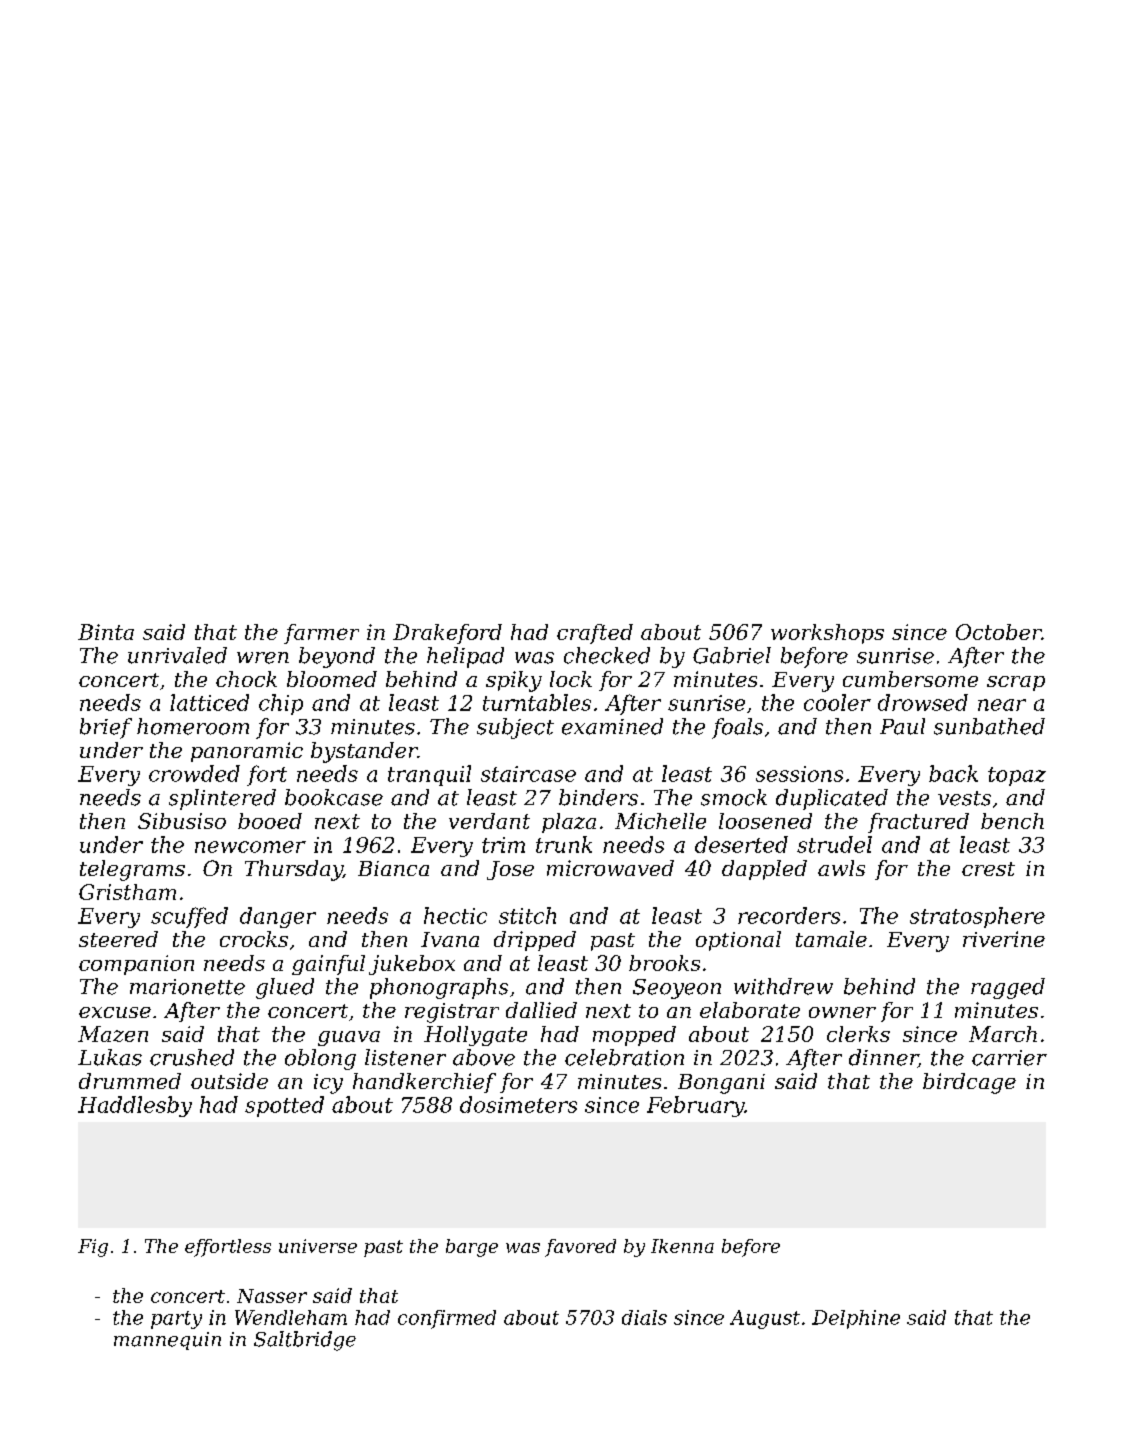  I want to click on favored, so click(580, 1248).
